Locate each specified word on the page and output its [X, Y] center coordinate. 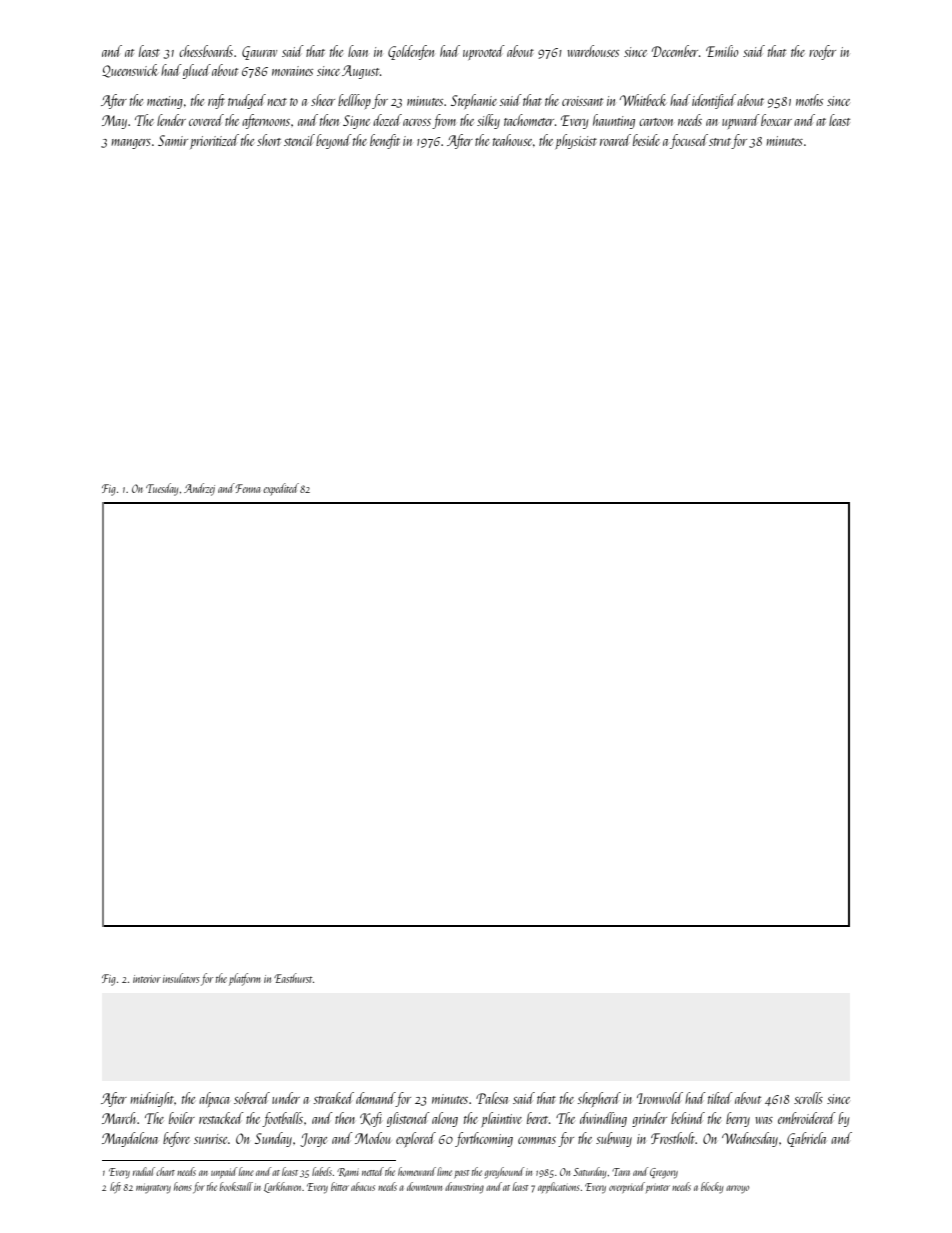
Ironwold [660, 1098]
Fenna [247, 488]
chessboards [206, 51]
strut [720, 143]
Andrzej [199, 489]
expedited [281, 489]
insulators [181, 978]
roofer [822, 52]
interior [147, 979]
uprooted [484, 52]
